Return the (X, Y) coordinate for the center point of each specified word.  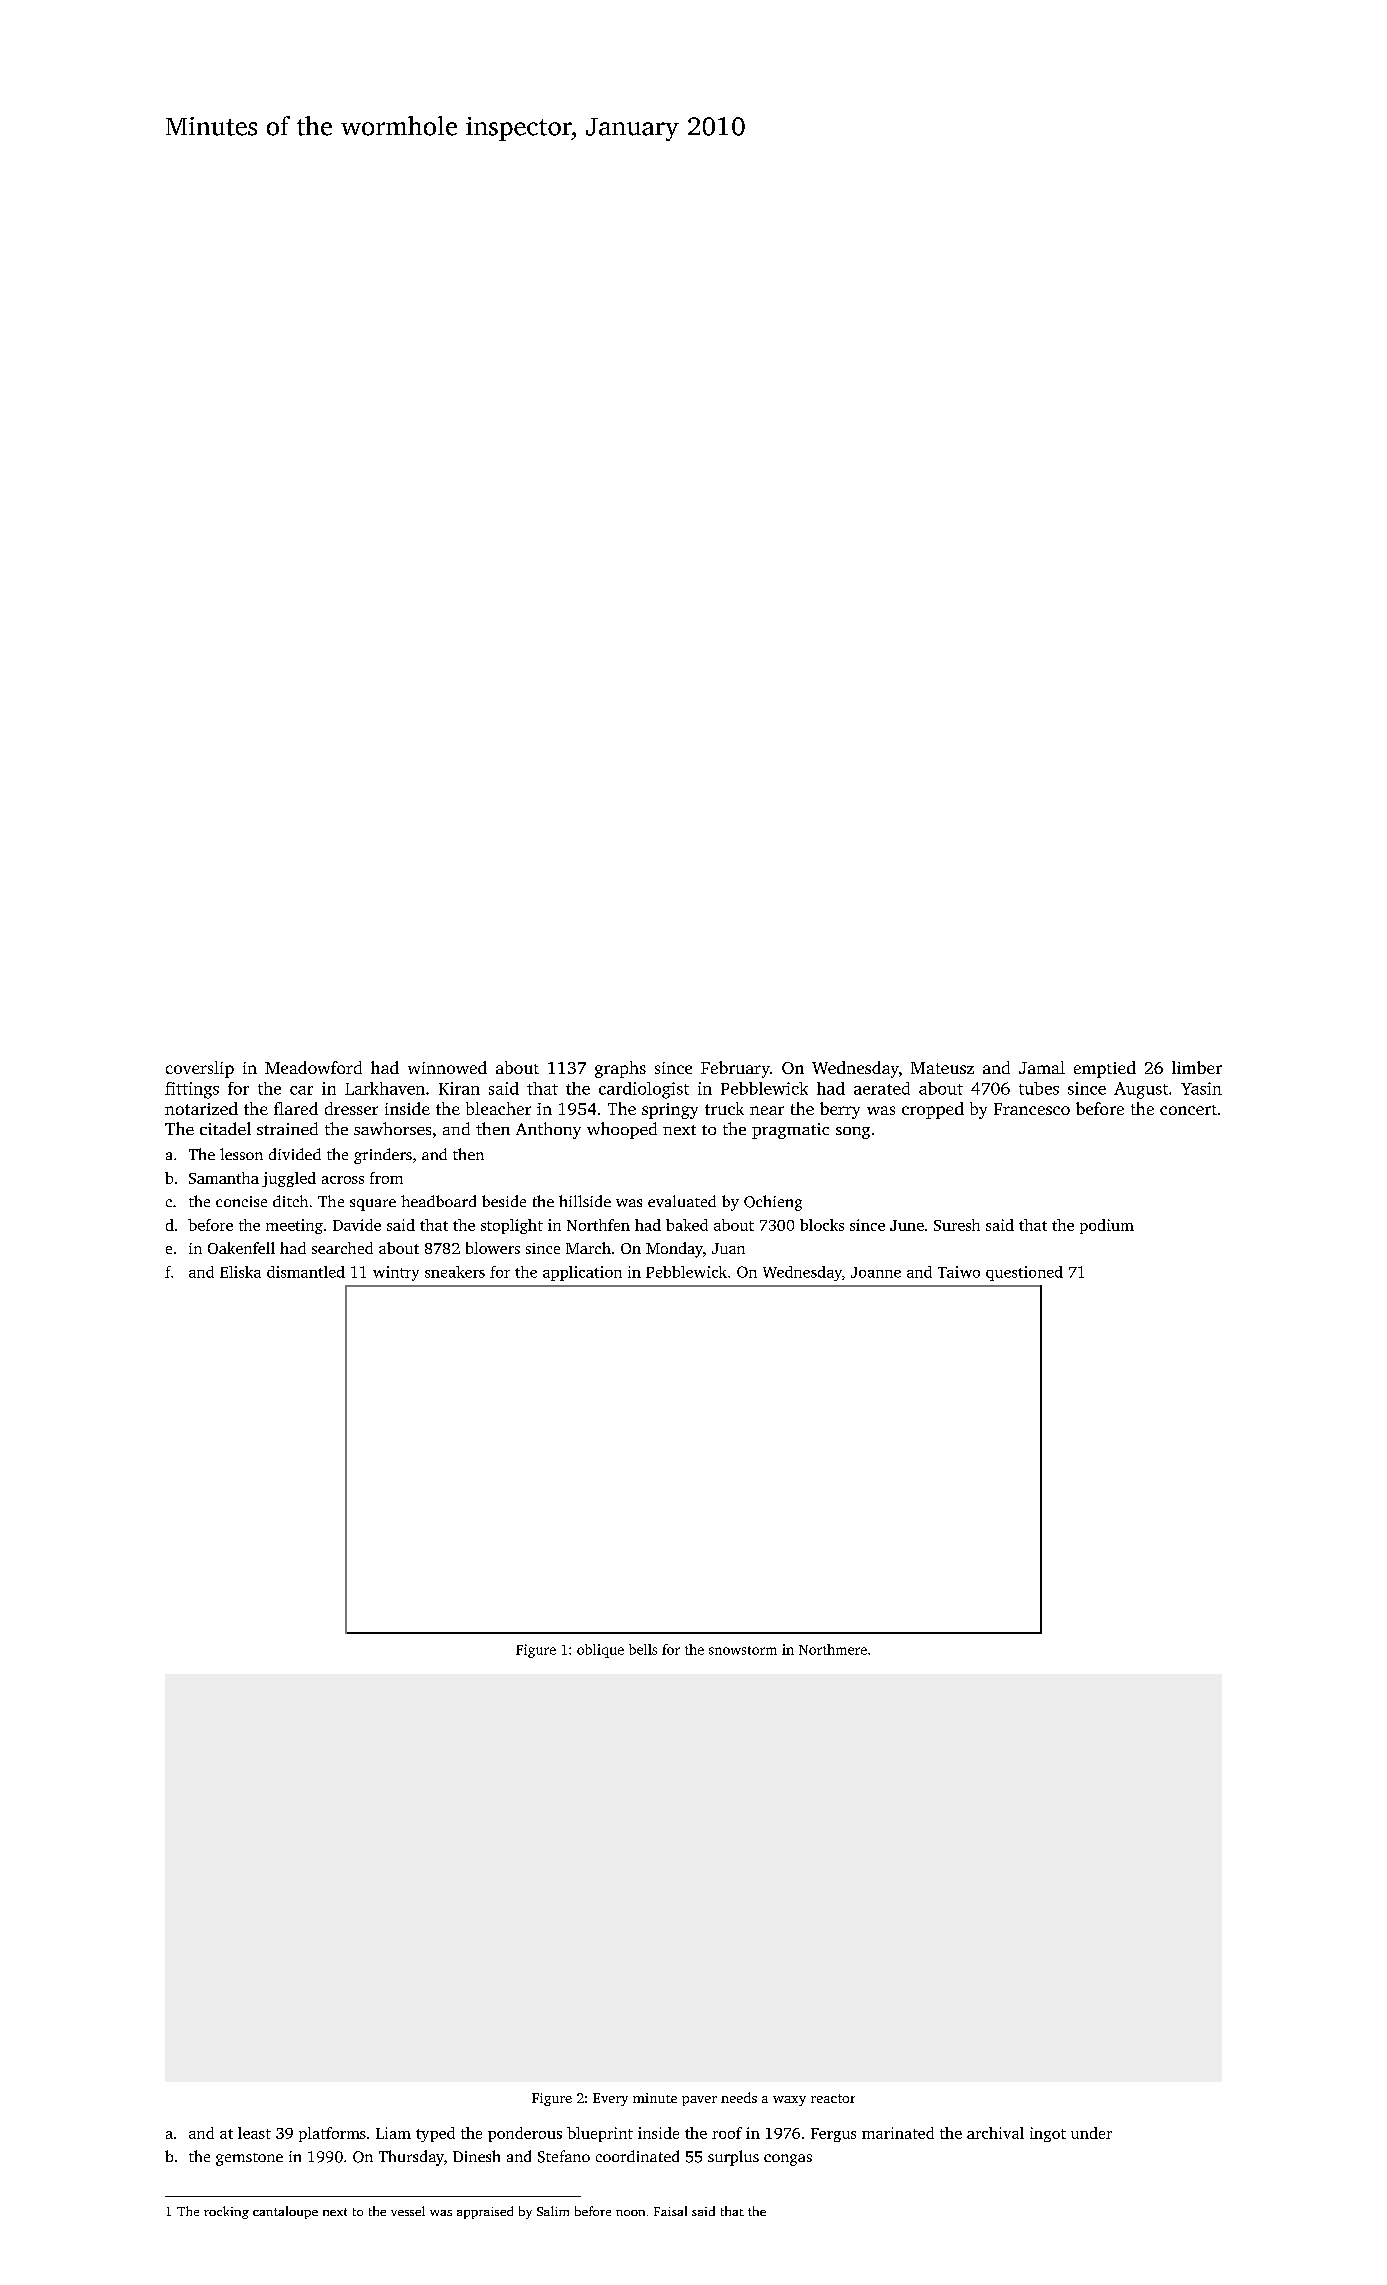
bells (643, 1649)
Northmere (833, 1649)
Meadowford (313, 1067)
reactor (833, 2098)
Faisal (670, 2211)
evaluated (682, 1201)
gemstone (249, 2159)
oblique (600, 1651)
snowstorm (743, 1650)
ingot (1048, 2134)
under (1091, 2133)
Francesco (1032, 1109)
